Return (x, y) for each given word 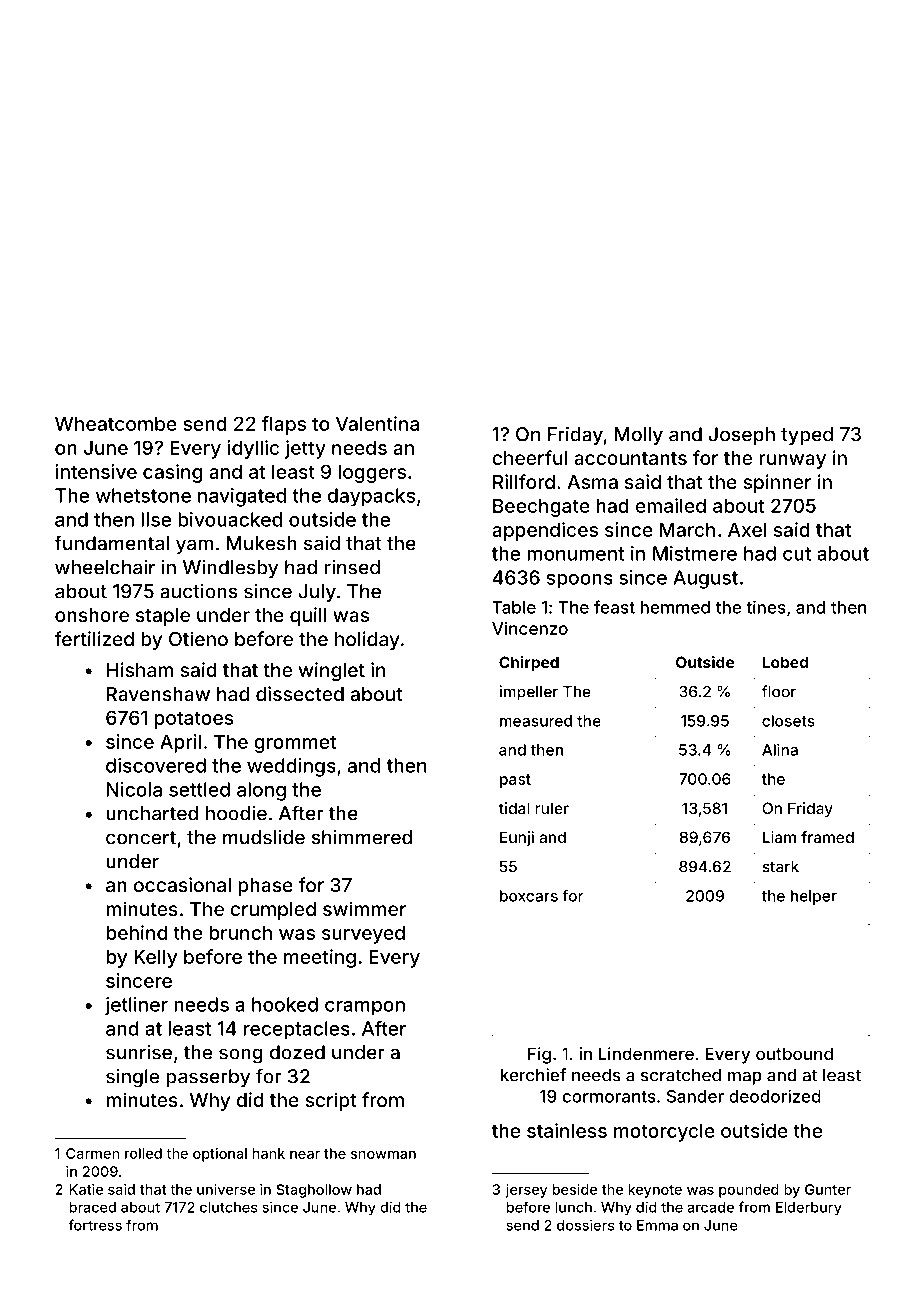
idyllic (253, 449)
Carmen (92, 1153)
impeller (528, 693)
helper (814, 897)
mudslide (264, 837)
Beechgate (541, 507)
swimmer (364, 908)
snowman (383, 1154)
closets (788, 721)
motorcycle (664, 1132)
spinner (777, 483)
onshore (92, 615)
